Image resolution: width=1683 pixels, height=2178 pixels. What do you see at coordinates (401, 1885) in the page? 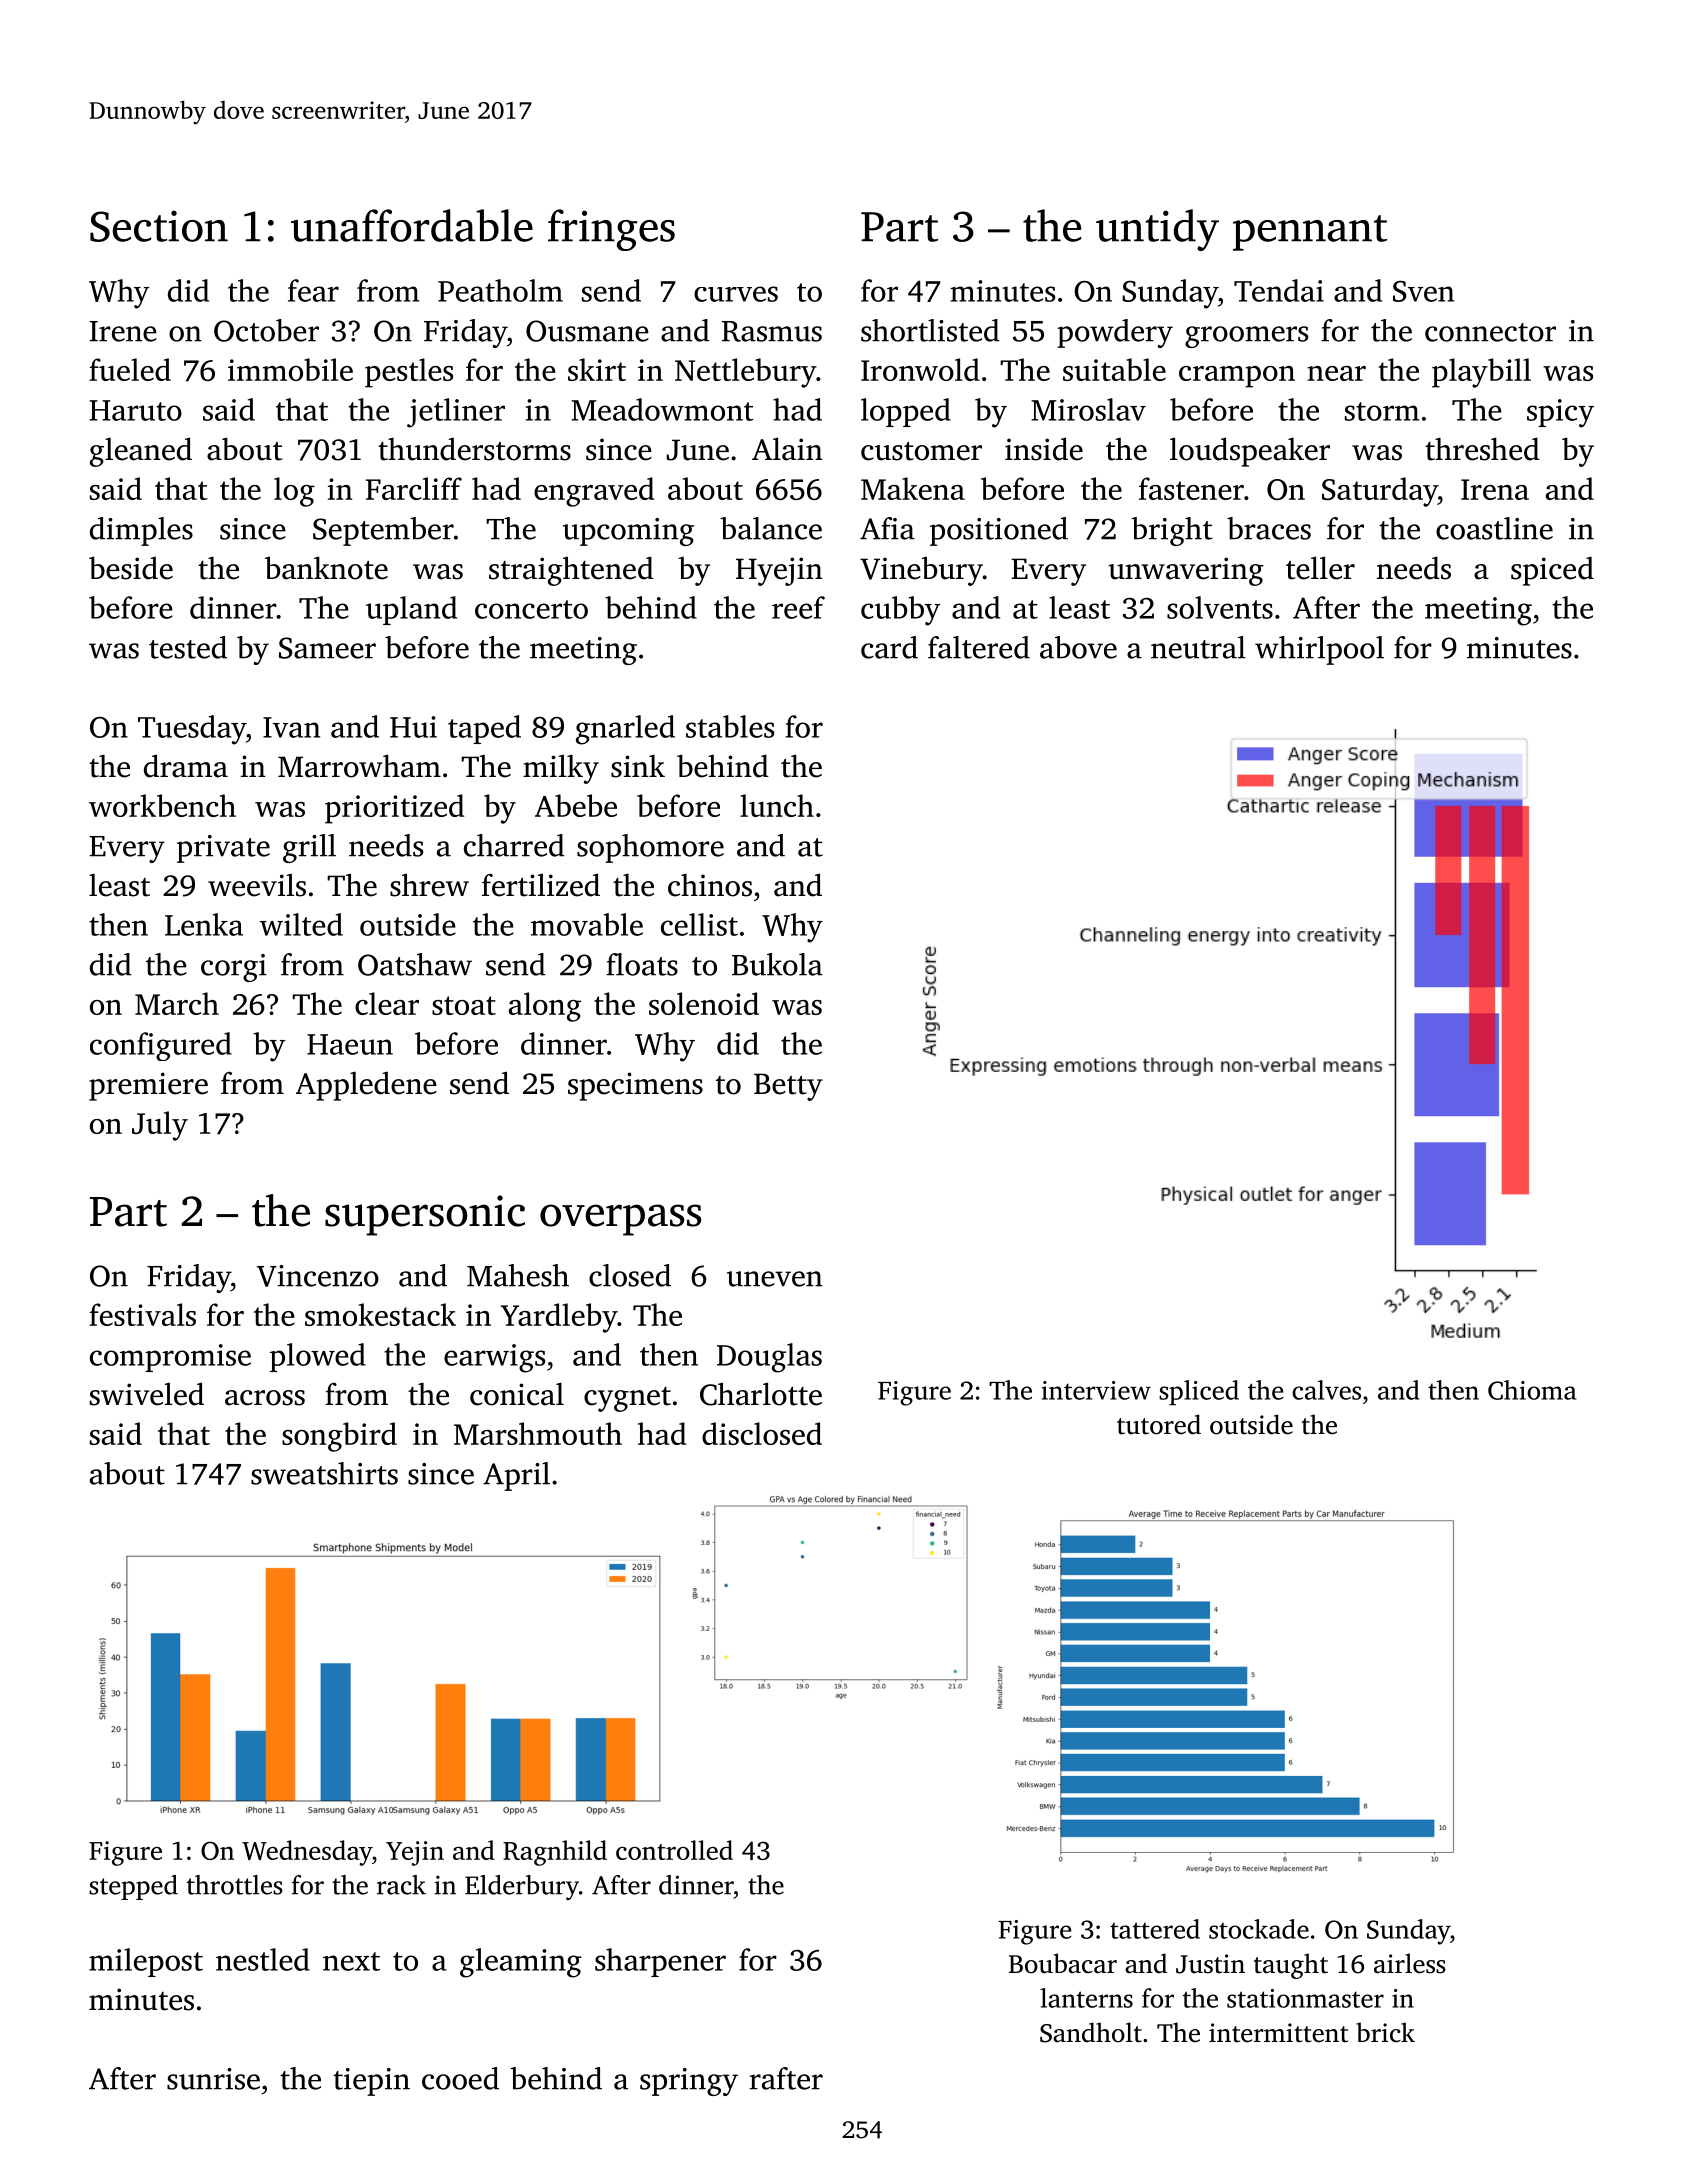
I see `rack` at bounding box center [401, 1885].
